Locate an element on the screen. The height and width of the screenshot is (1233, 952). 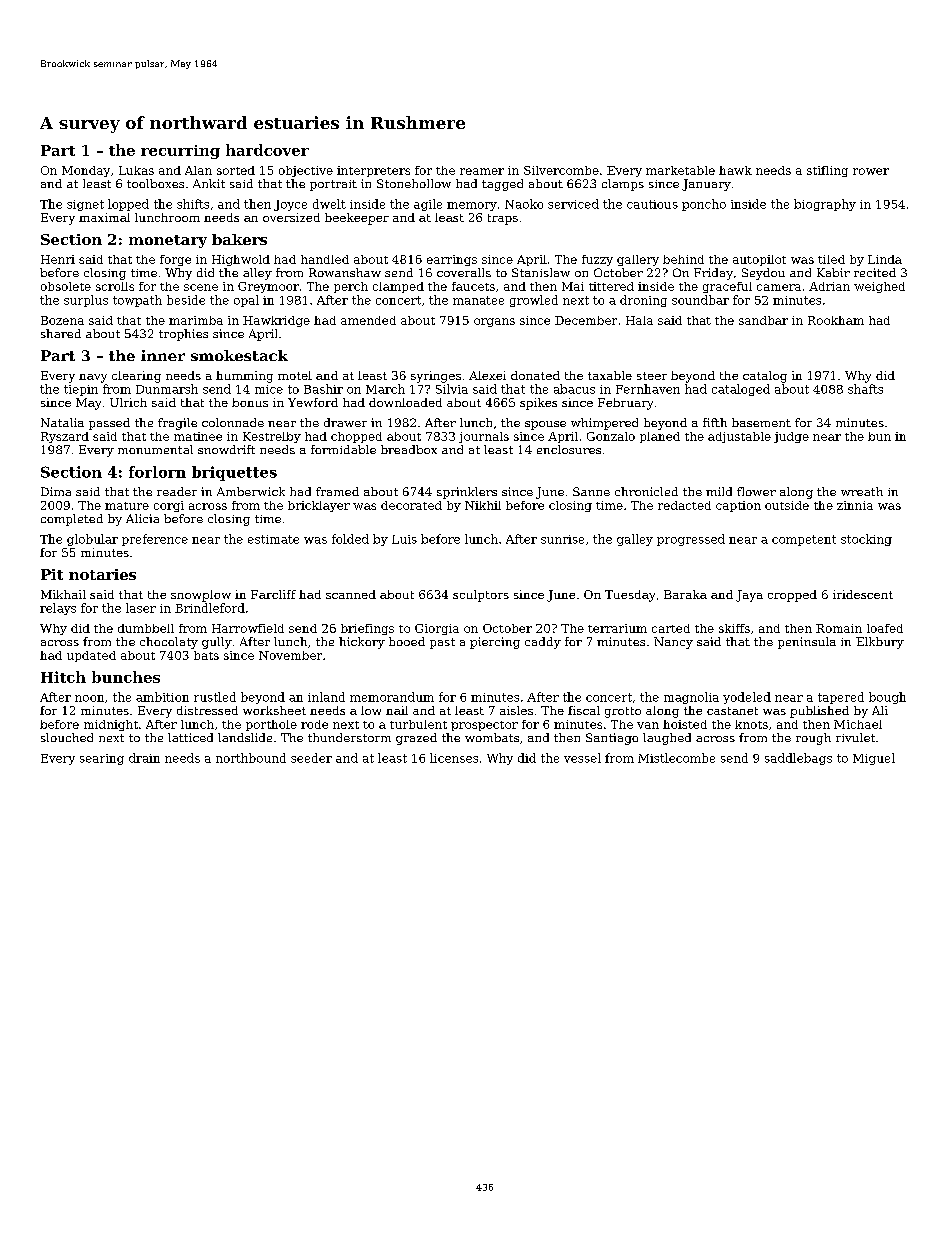
recurring is located at coordinates (180, 152).
